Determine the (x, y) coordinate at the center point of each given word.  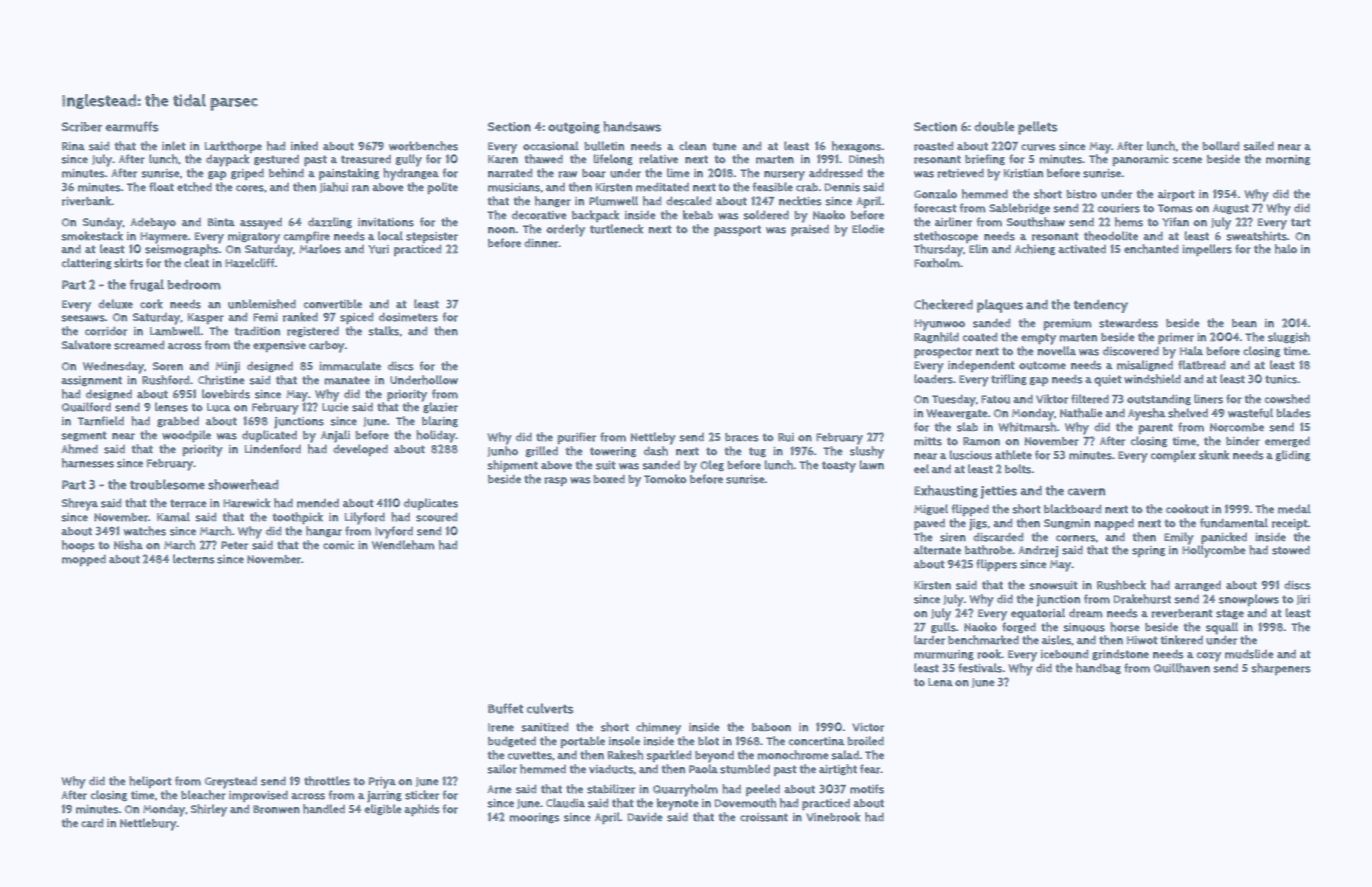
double (994, 126)
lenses (171, 407)
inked (304, 146)
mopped (84, 560)
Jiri (1303, 600)
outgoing (574, 128)
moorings (534, 818)
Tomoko (665, 479)
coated (980, 337)
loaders (933, 379)
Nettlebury (148, 824)
